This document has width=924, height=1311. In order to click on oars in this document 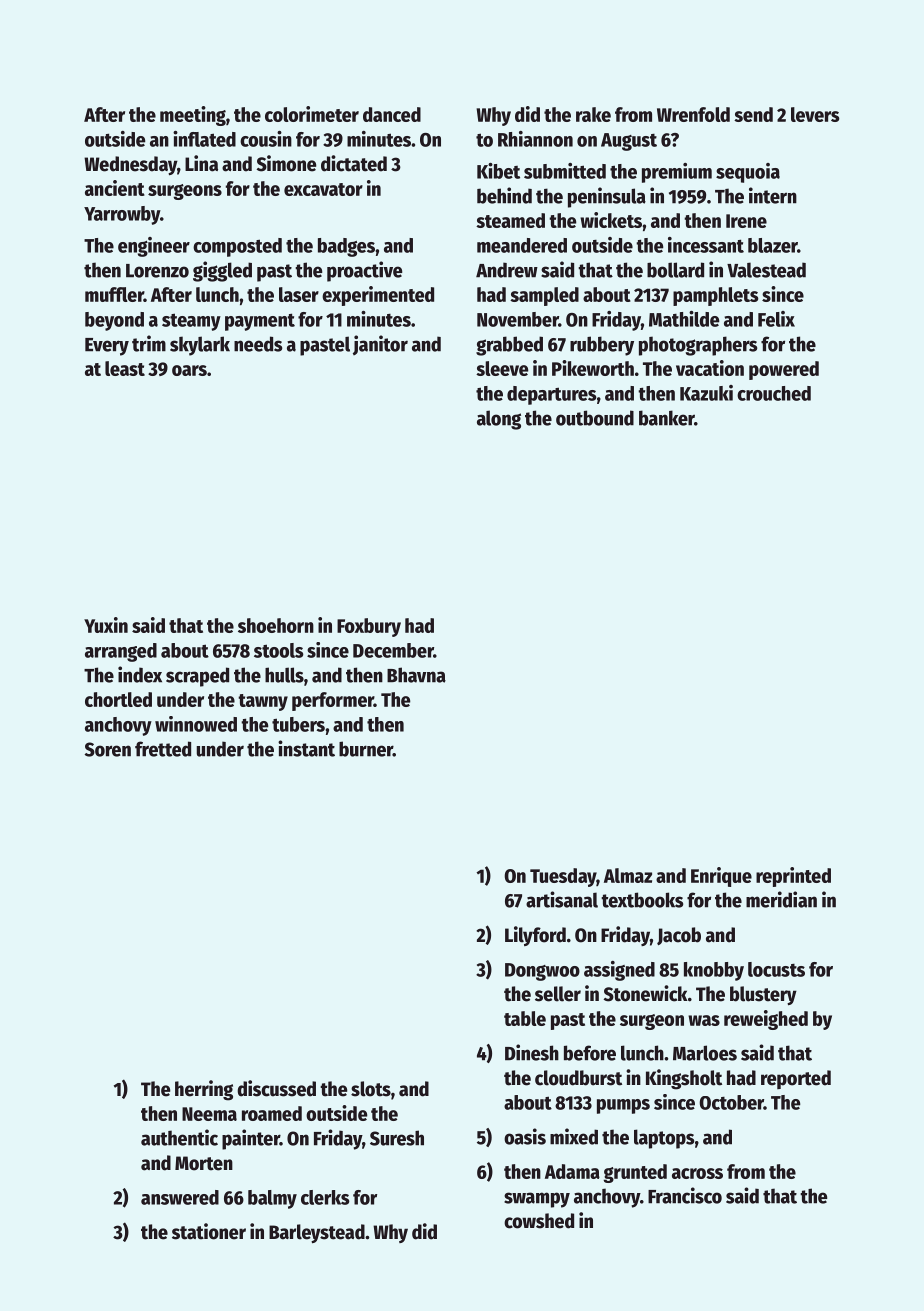, I will do `click(189, 370)`.
